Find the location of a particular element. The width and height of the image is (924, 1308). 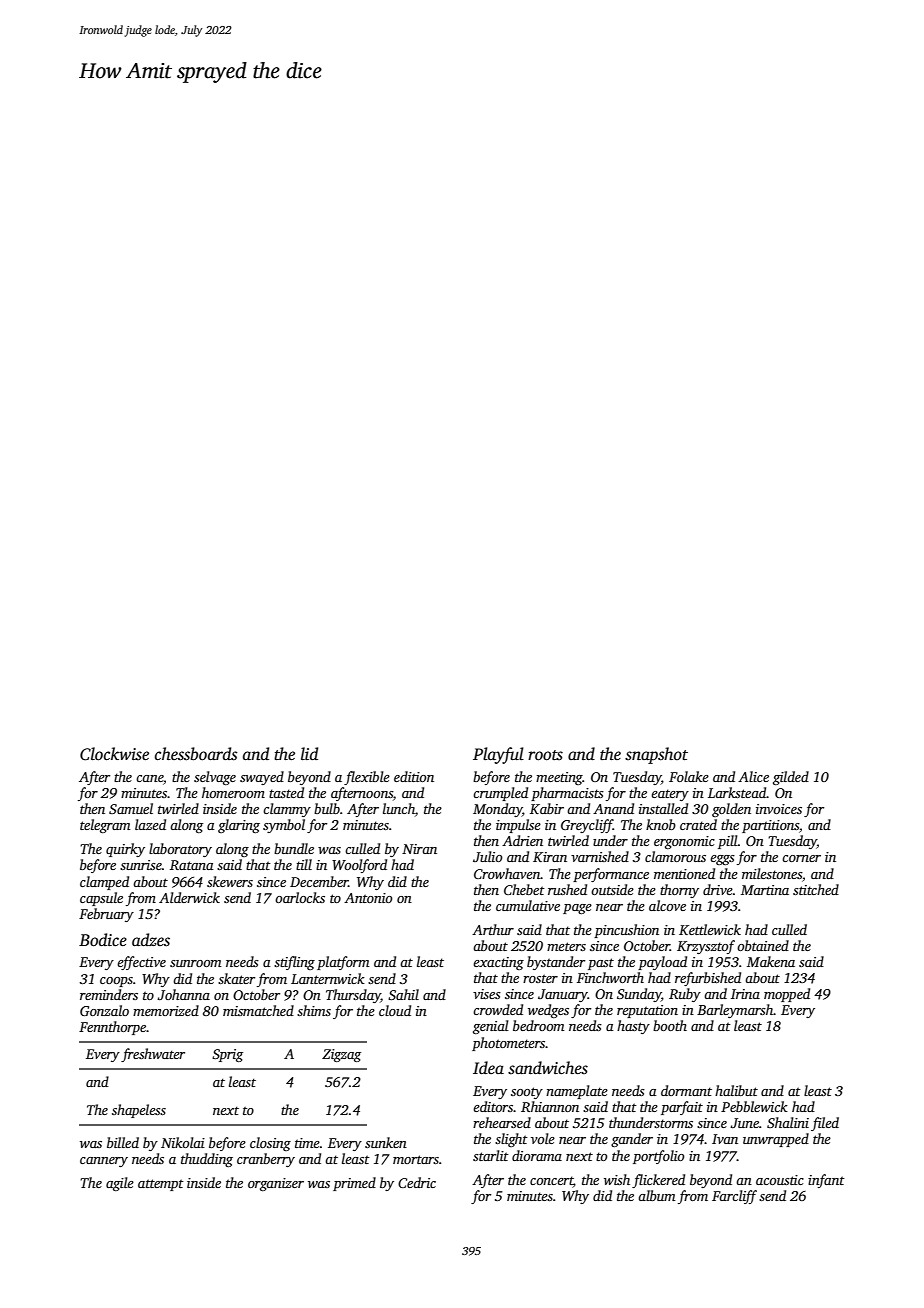

cumulative is located at coordinates (528, 905).
